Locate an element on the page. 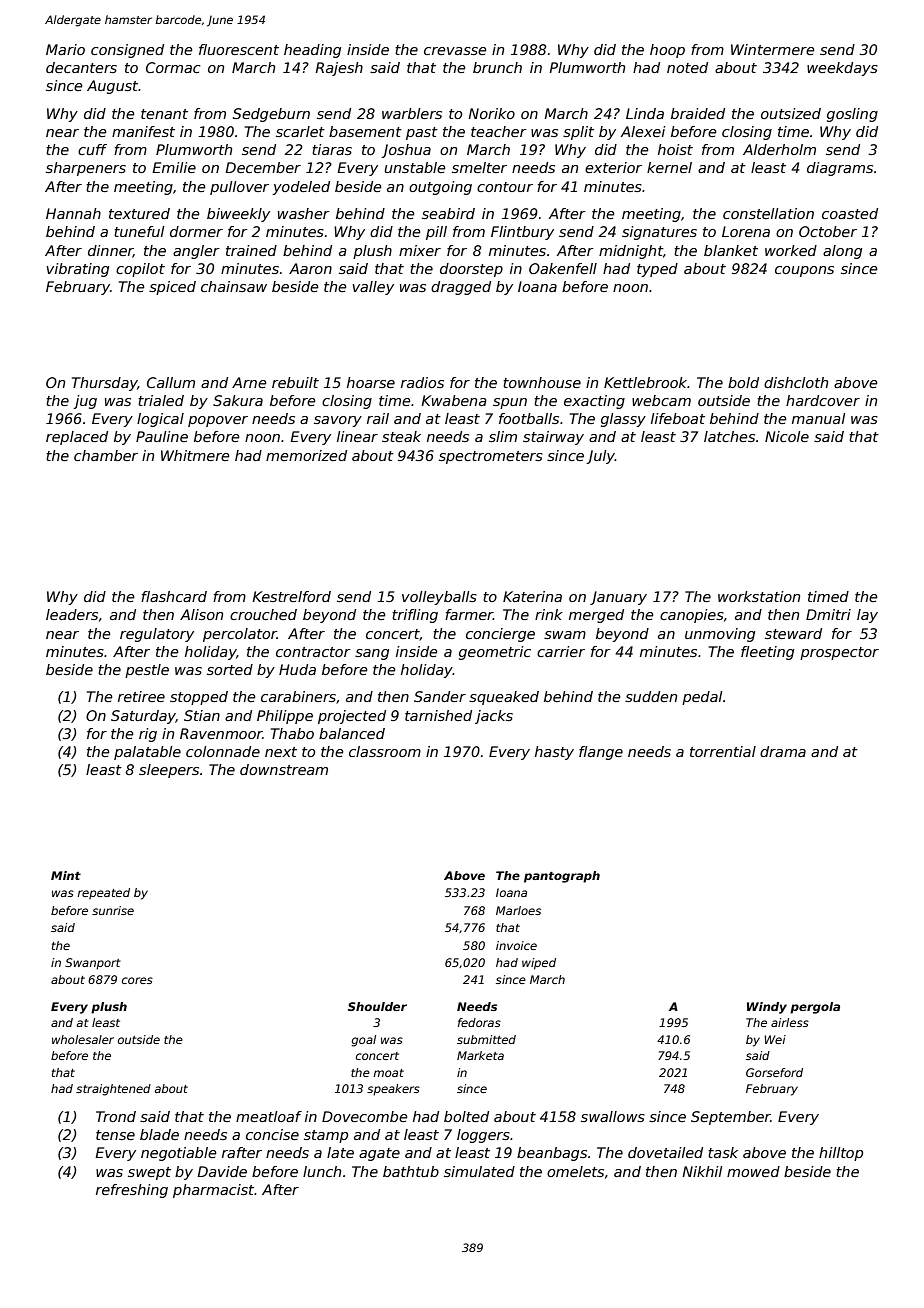 The image size is (924, 1308). drama is located at coordinates (783, 751).
